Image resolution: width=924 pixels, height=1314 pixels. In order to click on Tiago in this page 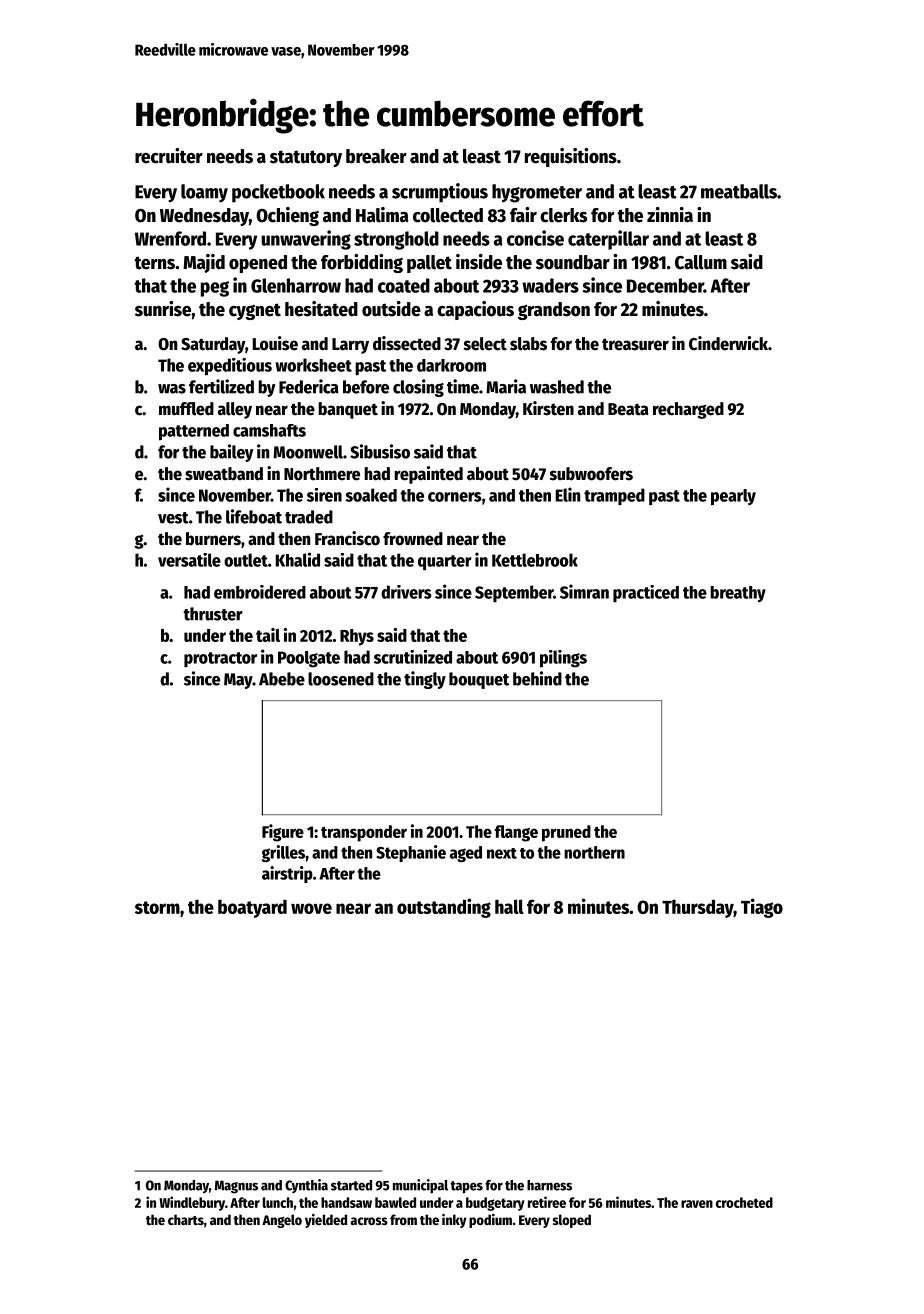, I will do `click(762, 908)`.
